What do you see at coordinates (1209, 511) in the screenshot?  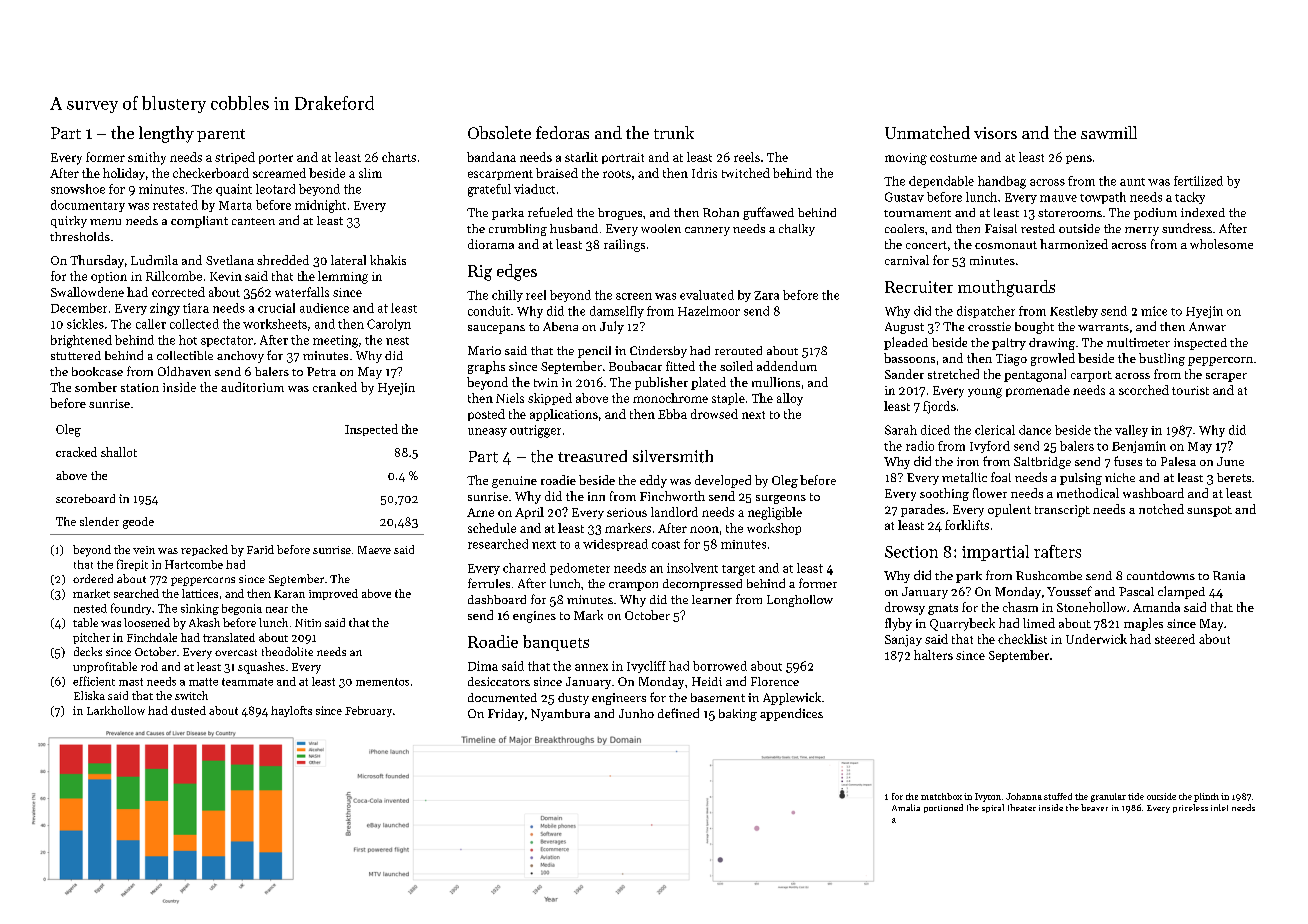 I see `sunspot` at bounding box center [1209, 511].
